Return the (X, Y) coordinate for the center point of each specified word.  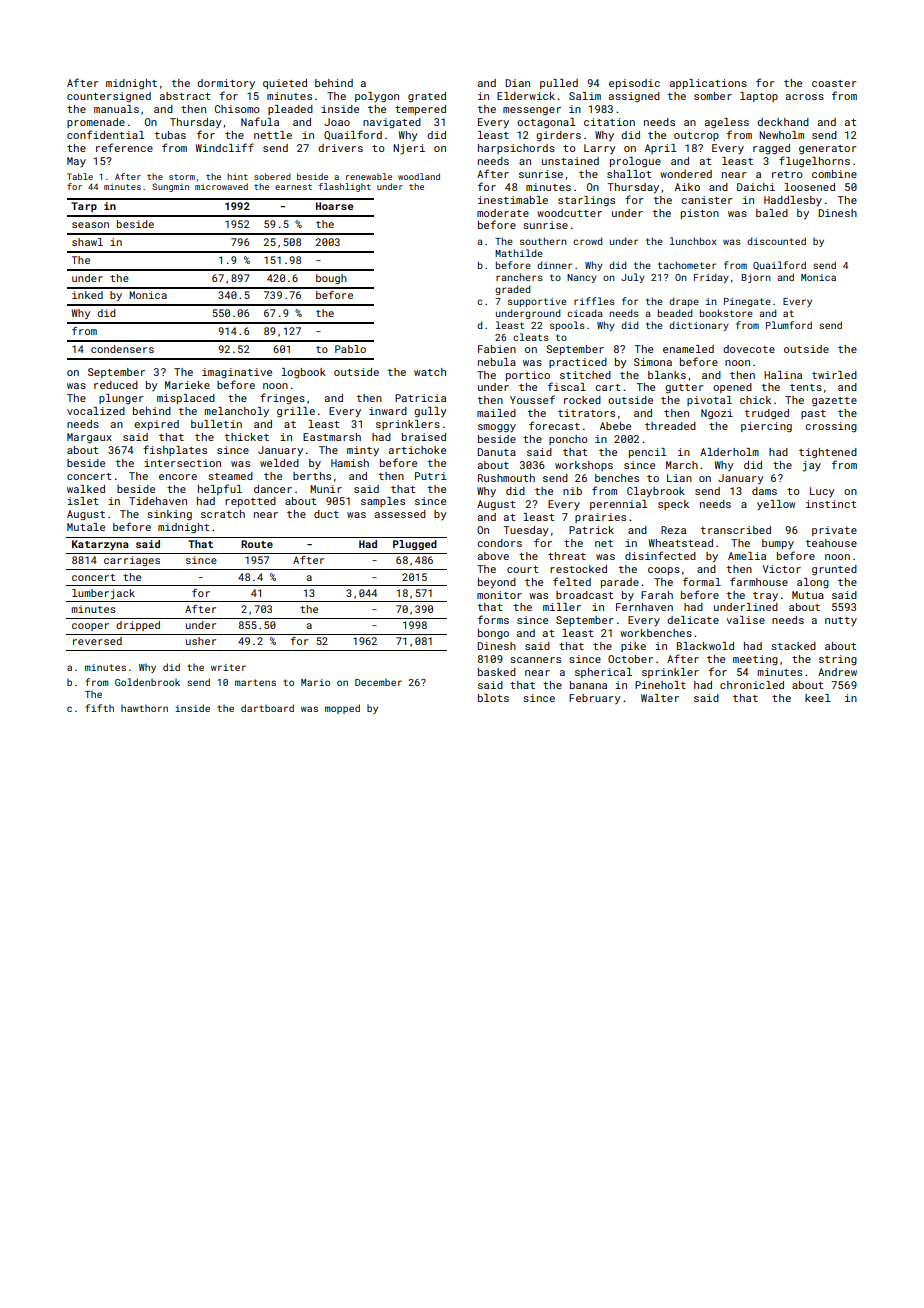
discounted (776, 241)
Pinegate (747, 302)
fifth (99, 708)
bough (331, 279)
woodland (419, 176)
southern (543, 241)
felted (572, 581)
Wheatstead (681, 543)
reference (124, 147)
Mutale (86, 527)
